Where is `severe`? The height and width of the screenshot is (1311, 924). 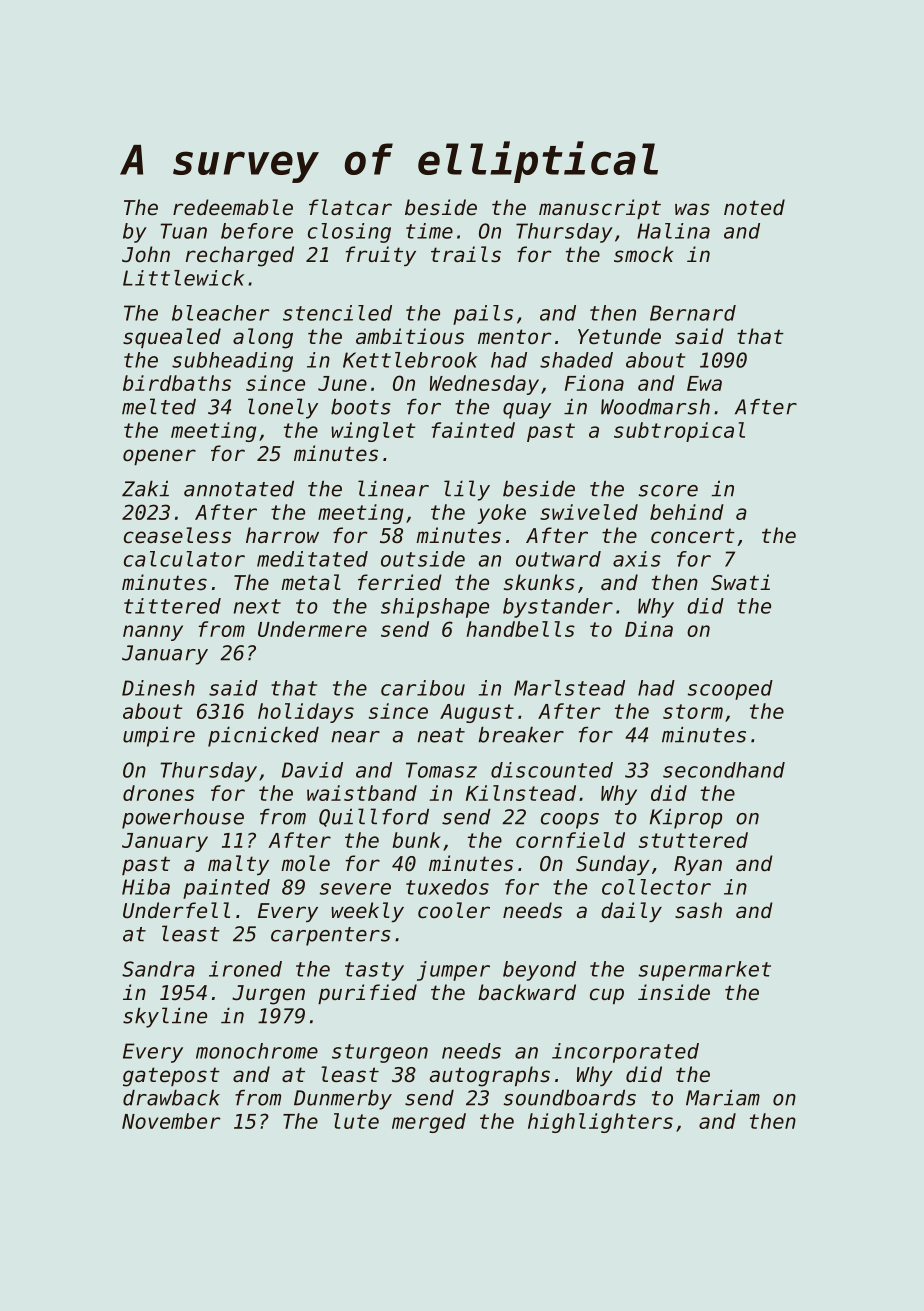
severe is located at coordinates (355, 889).
